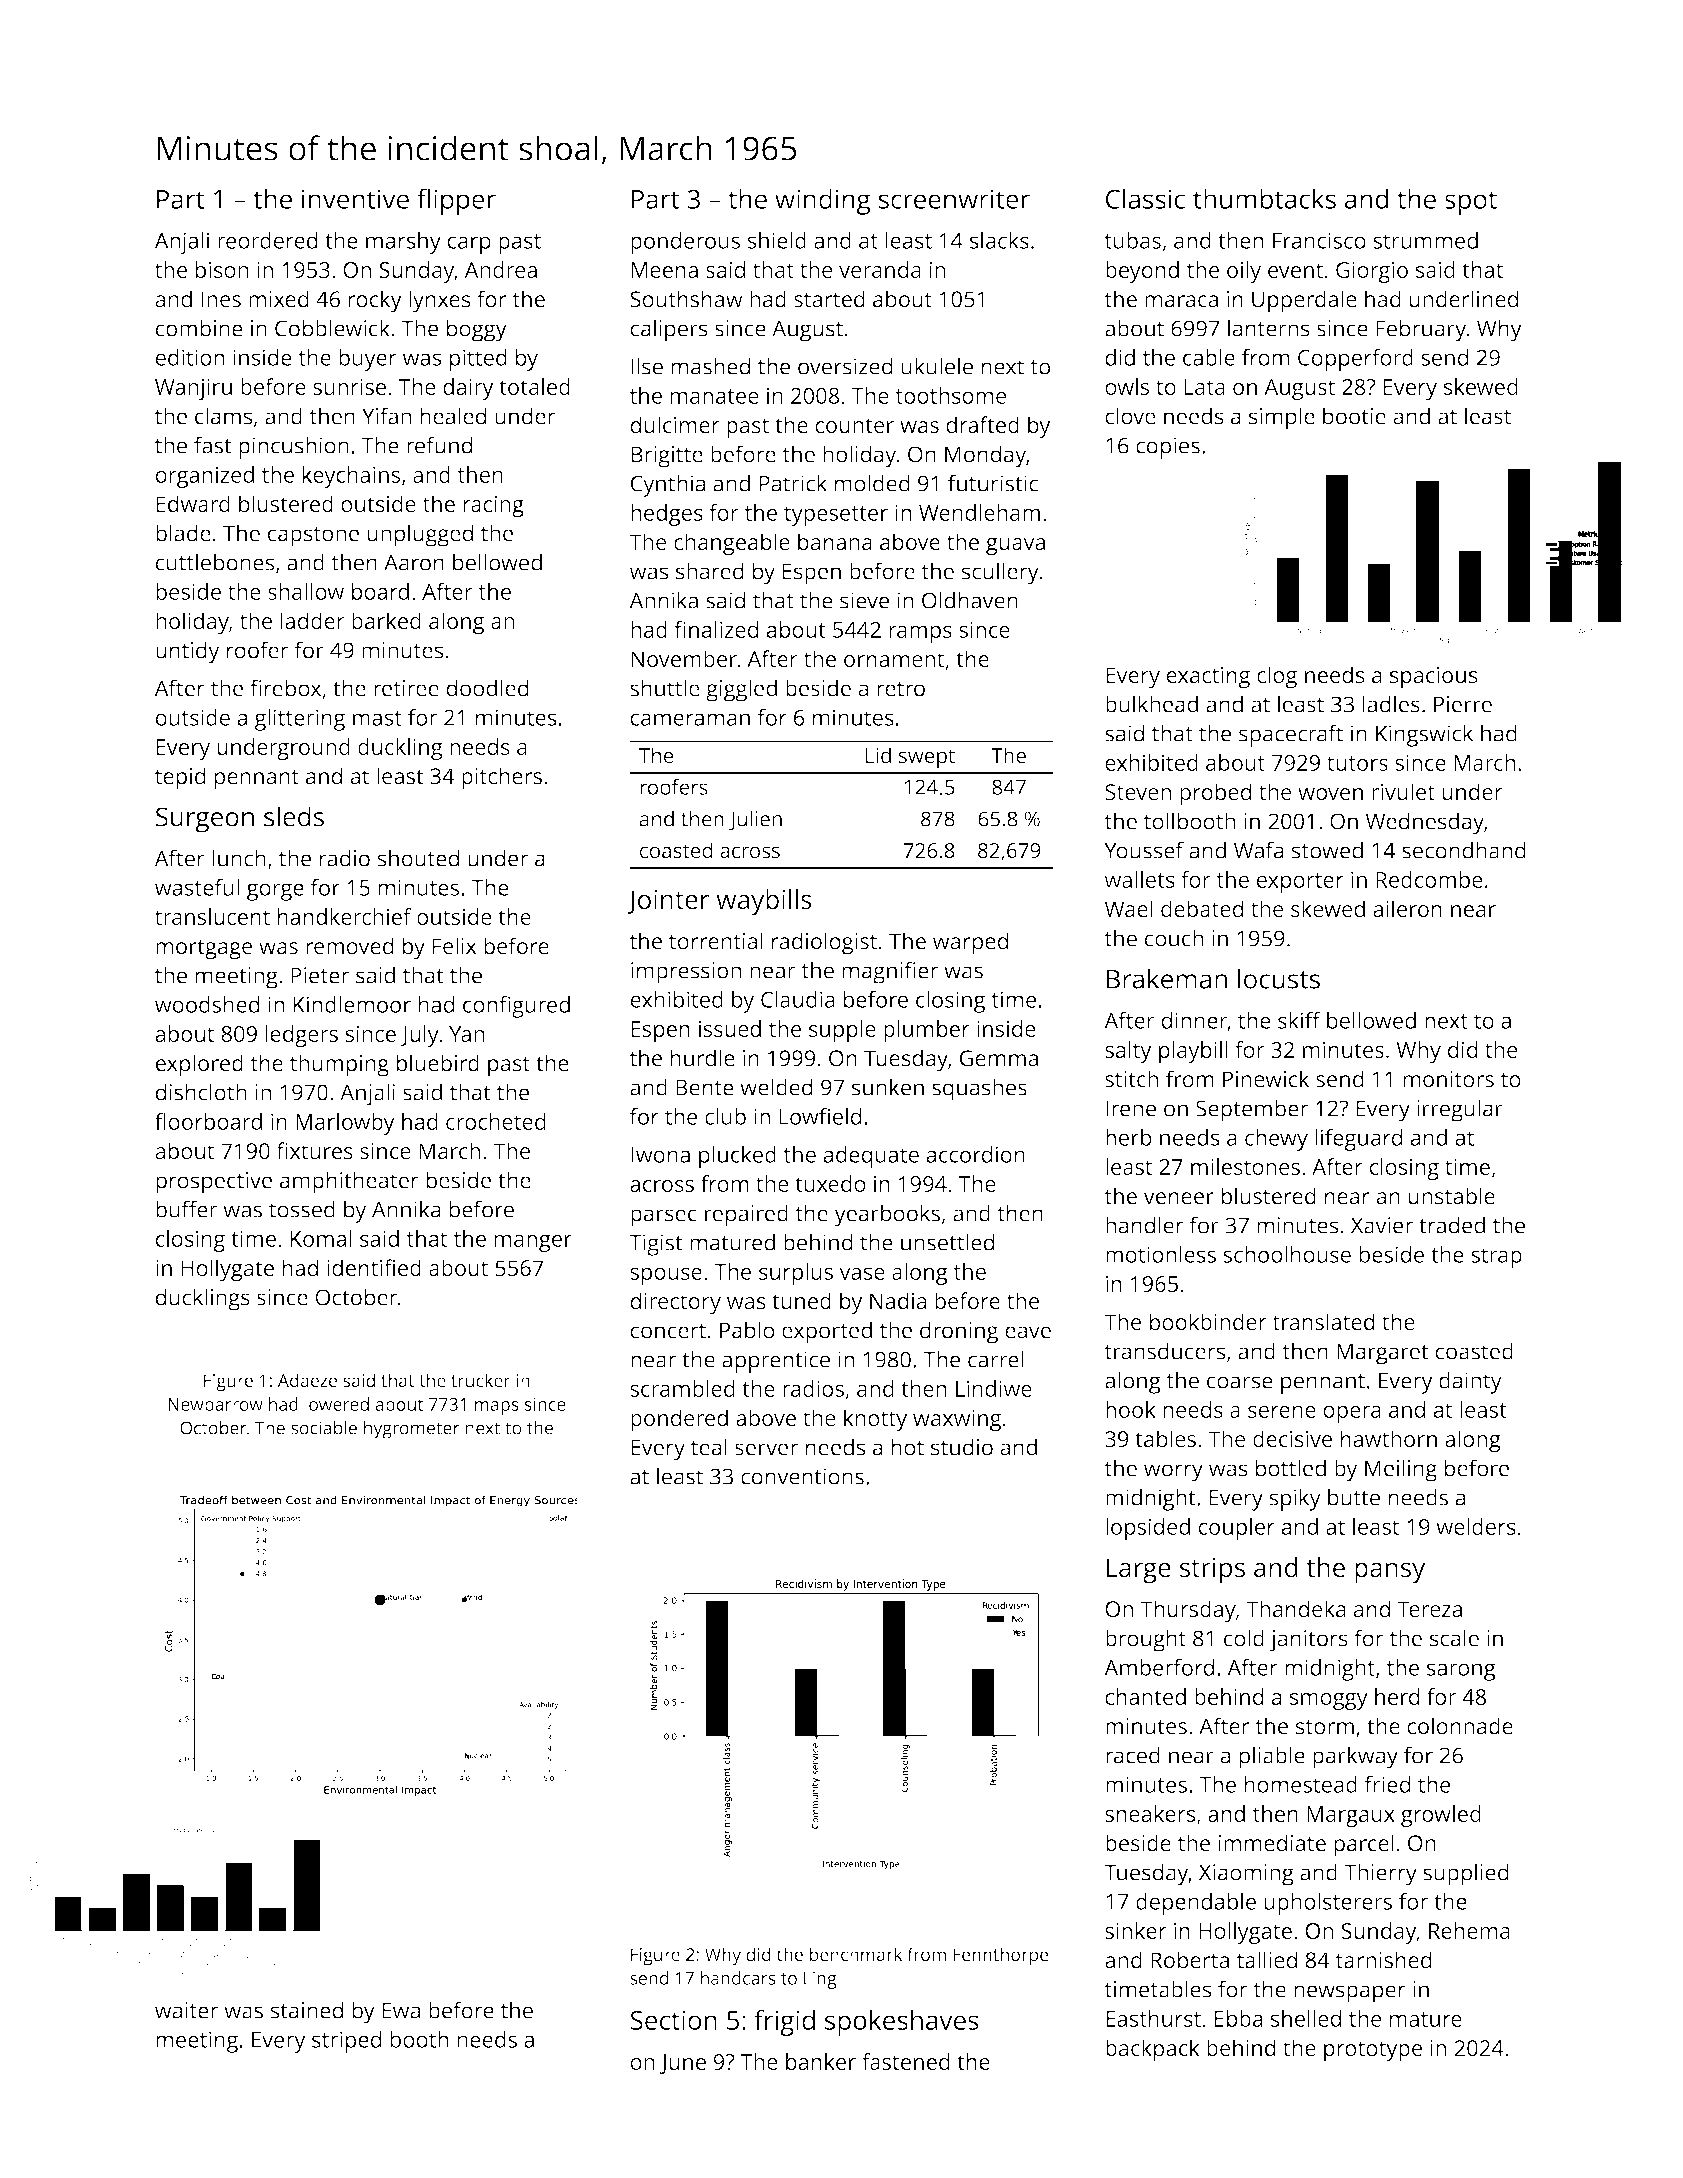 Image resolution: width=1683 pixels, height=2178 pixels. I want to click on waiter, so click(186, 2010).
